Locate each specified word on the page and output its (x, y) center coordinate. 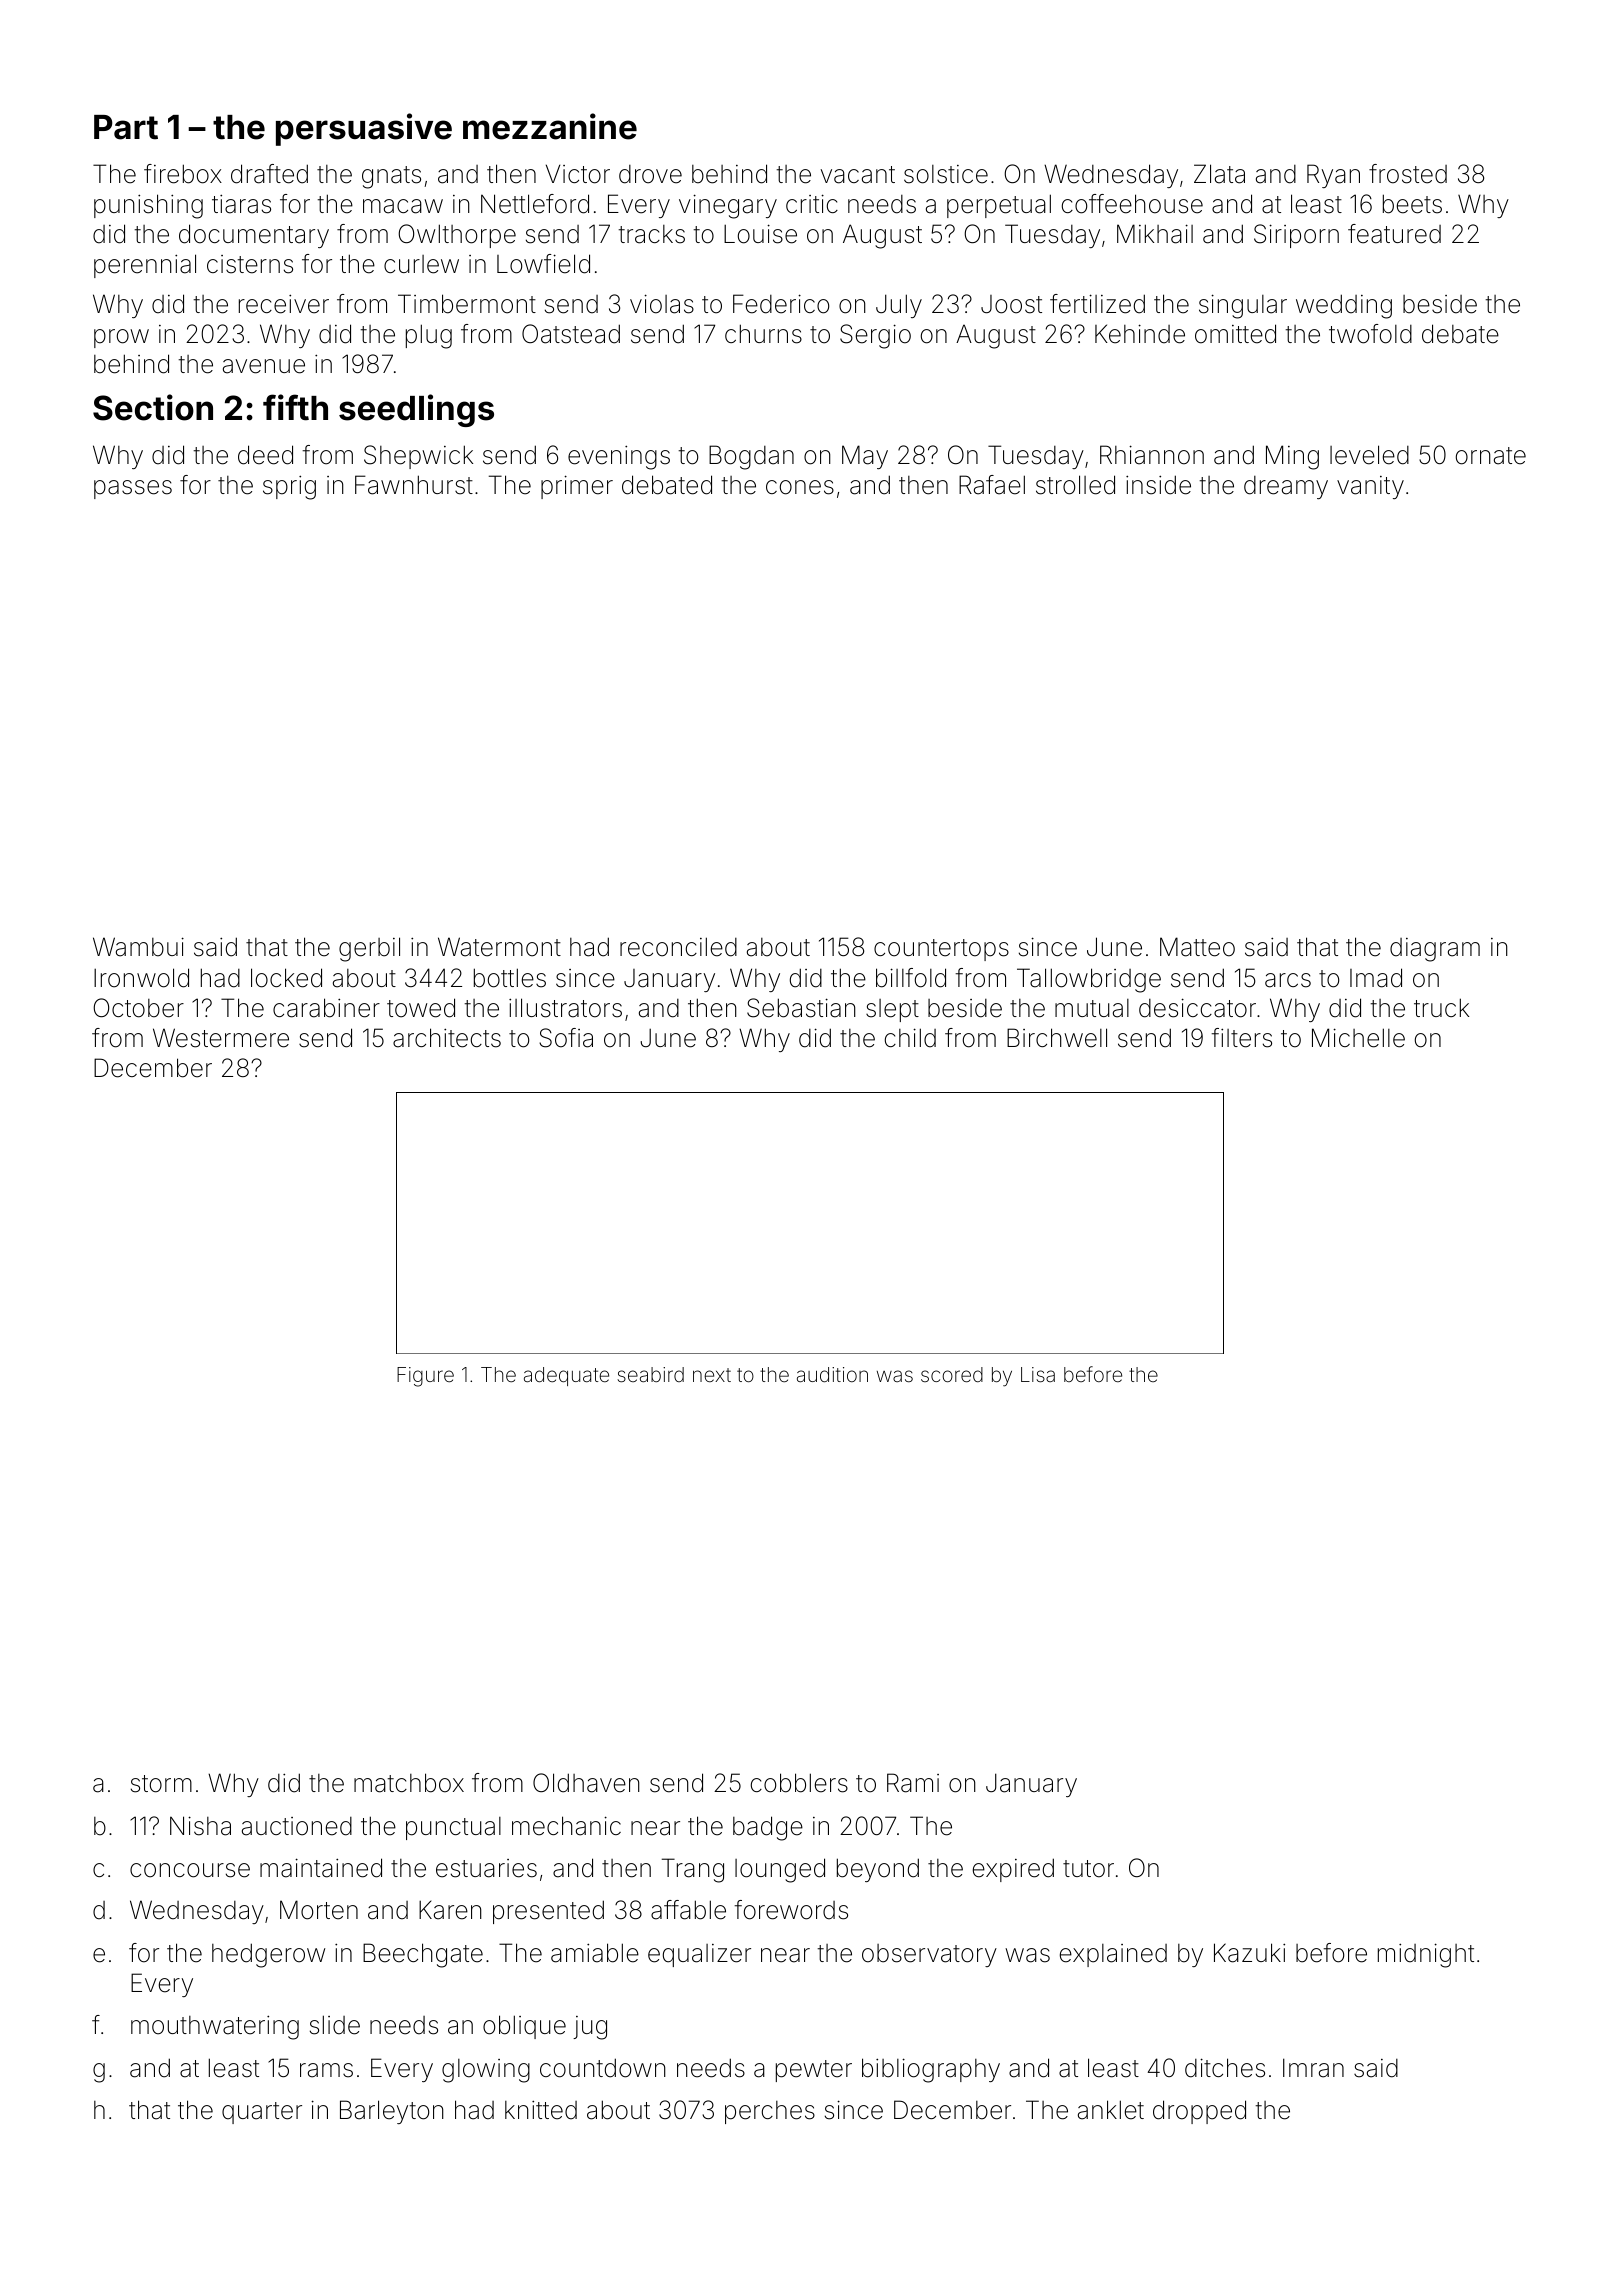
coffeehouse (1132, 204)
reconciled (678, 947)
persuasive (364, 129)
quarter (262, 2113)
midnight (1426, 1955)
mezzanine (550, 126)
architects (447, 1038)
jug (590, 2028)
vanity (1370, 487)
